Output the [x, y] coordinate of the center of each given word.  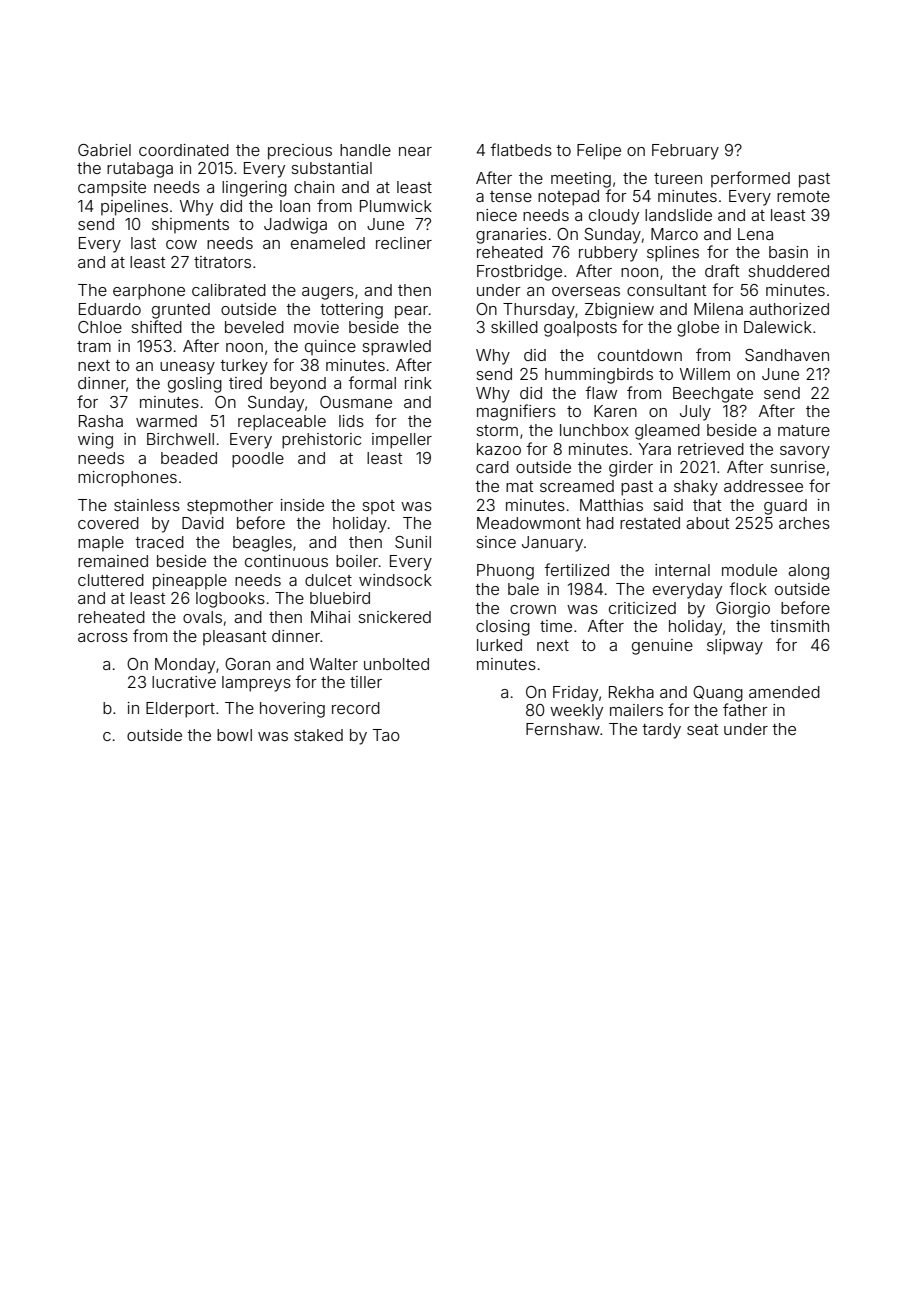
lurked [499, 645]
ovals [202, 617]
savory [805, 452]
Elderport [180, 710]
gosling [195, 385]
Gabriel [104, 150]
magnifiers [516, 412]
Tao [386, 735]
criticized [642, 608]
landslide [678, 215]
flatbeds [521, 149]
